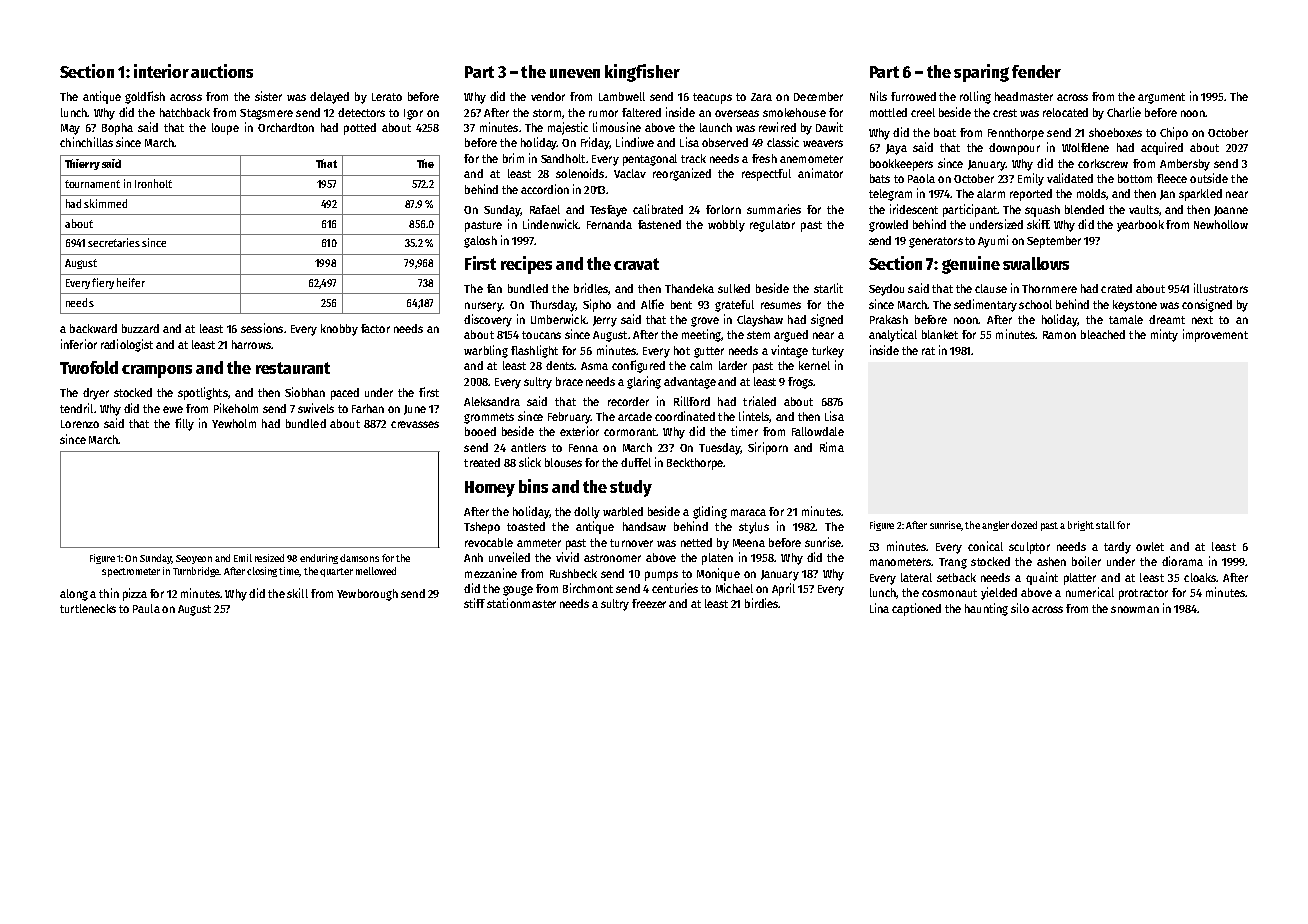 The image size is (1308, 924). What do you see at coordinates (1116, 288) in the document?
I see `crated` at bounding box center [1116, 288].
